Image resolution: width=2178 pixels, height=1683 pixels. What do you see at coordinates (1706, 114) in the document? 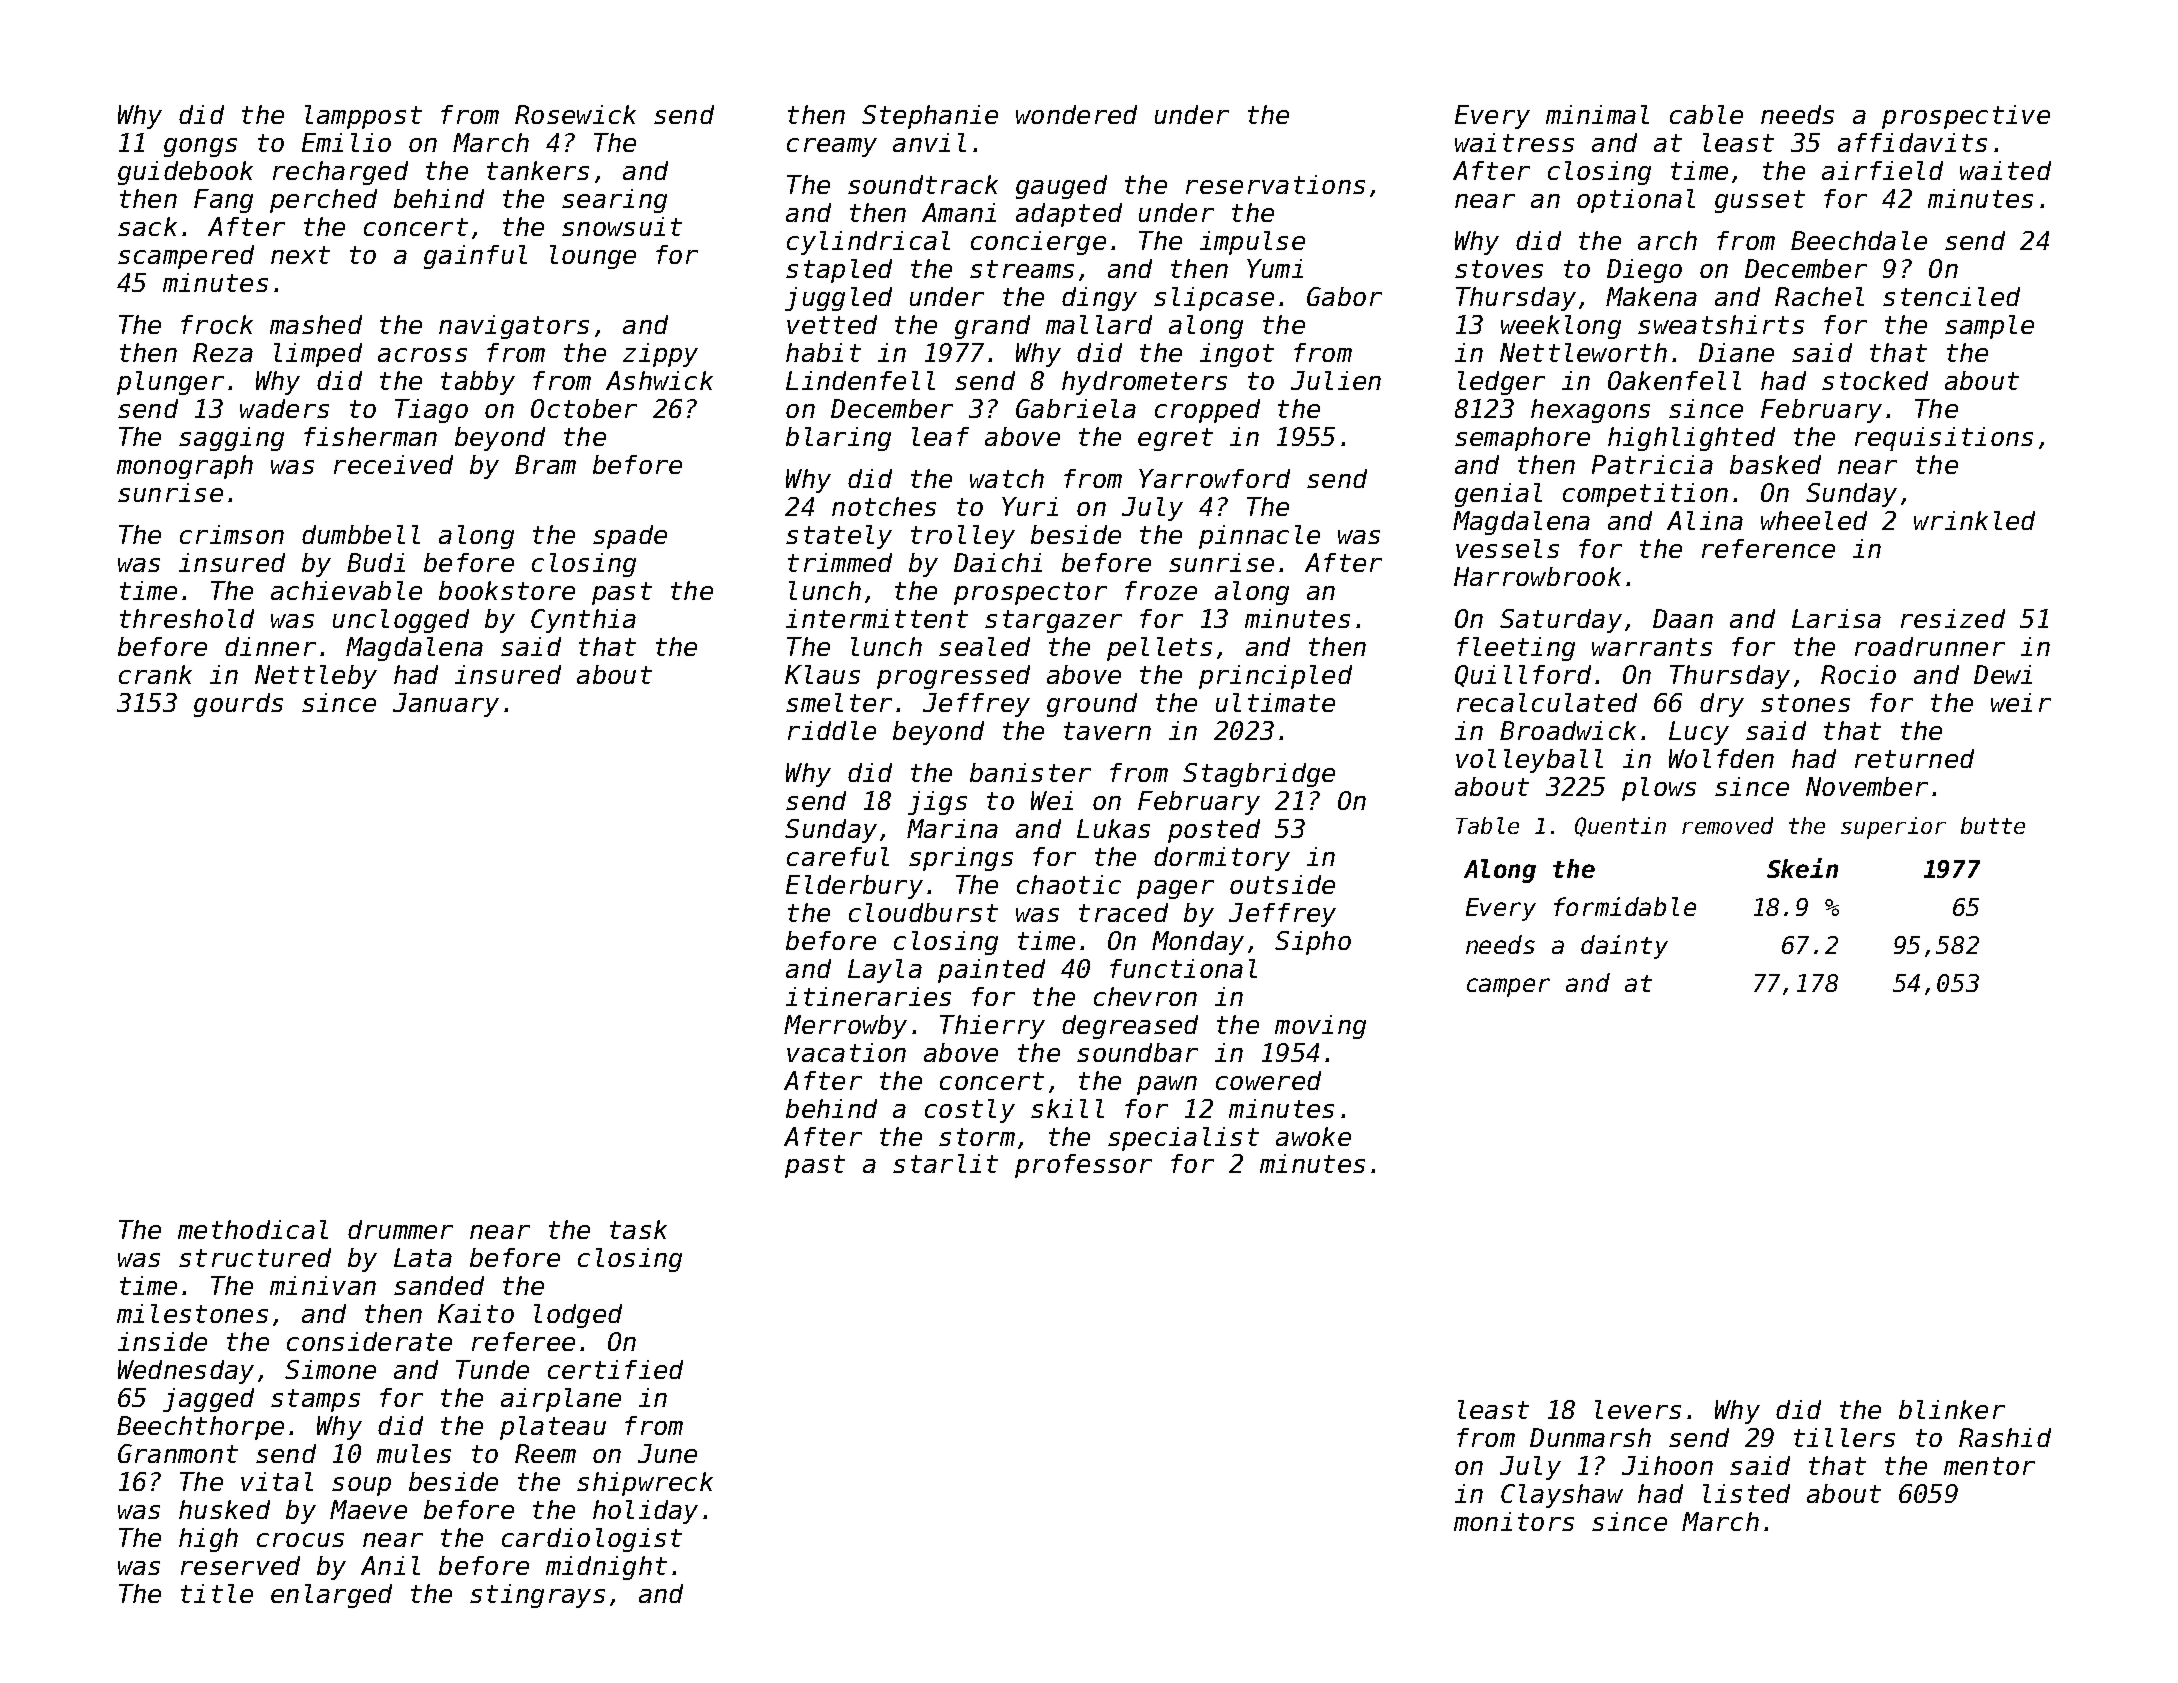
I see `cable` at bounding box center [1706, 114].
